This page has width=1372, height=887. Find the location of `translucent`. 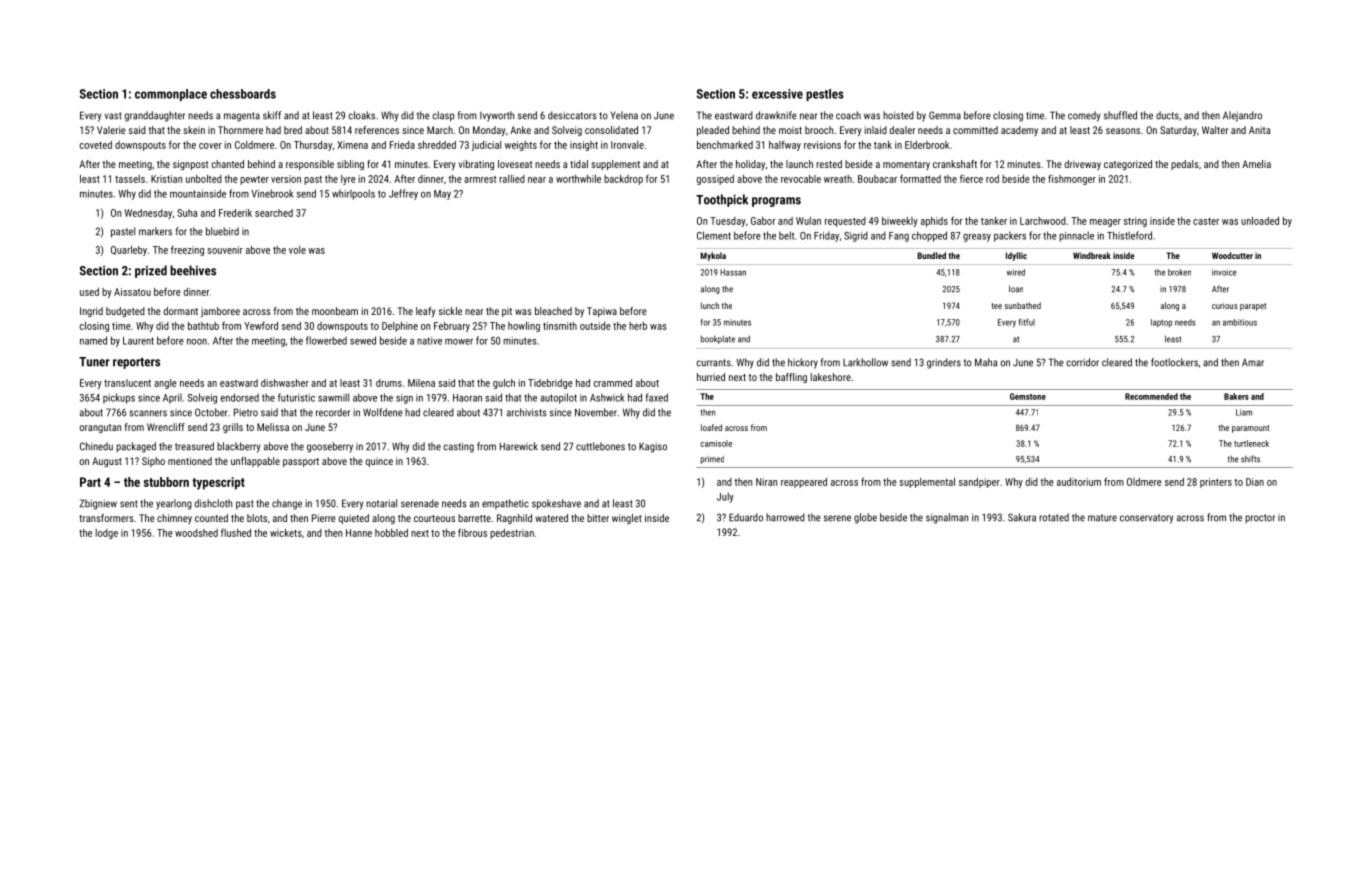

translucent is located at coordinates (127, 383).
